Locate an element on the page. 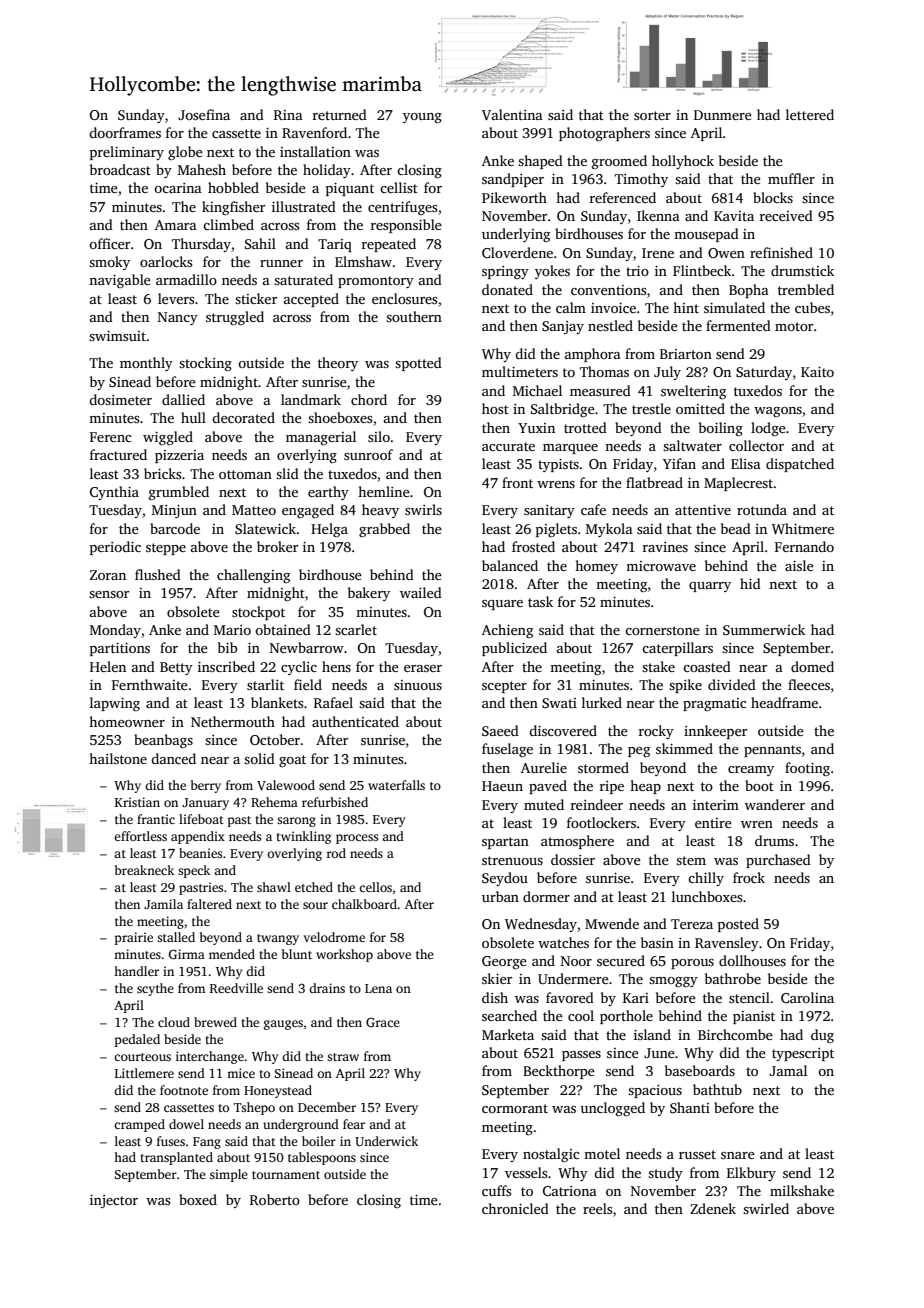 This page has height=1308, width=924. Valentina is located at coordinates (512, 114).
